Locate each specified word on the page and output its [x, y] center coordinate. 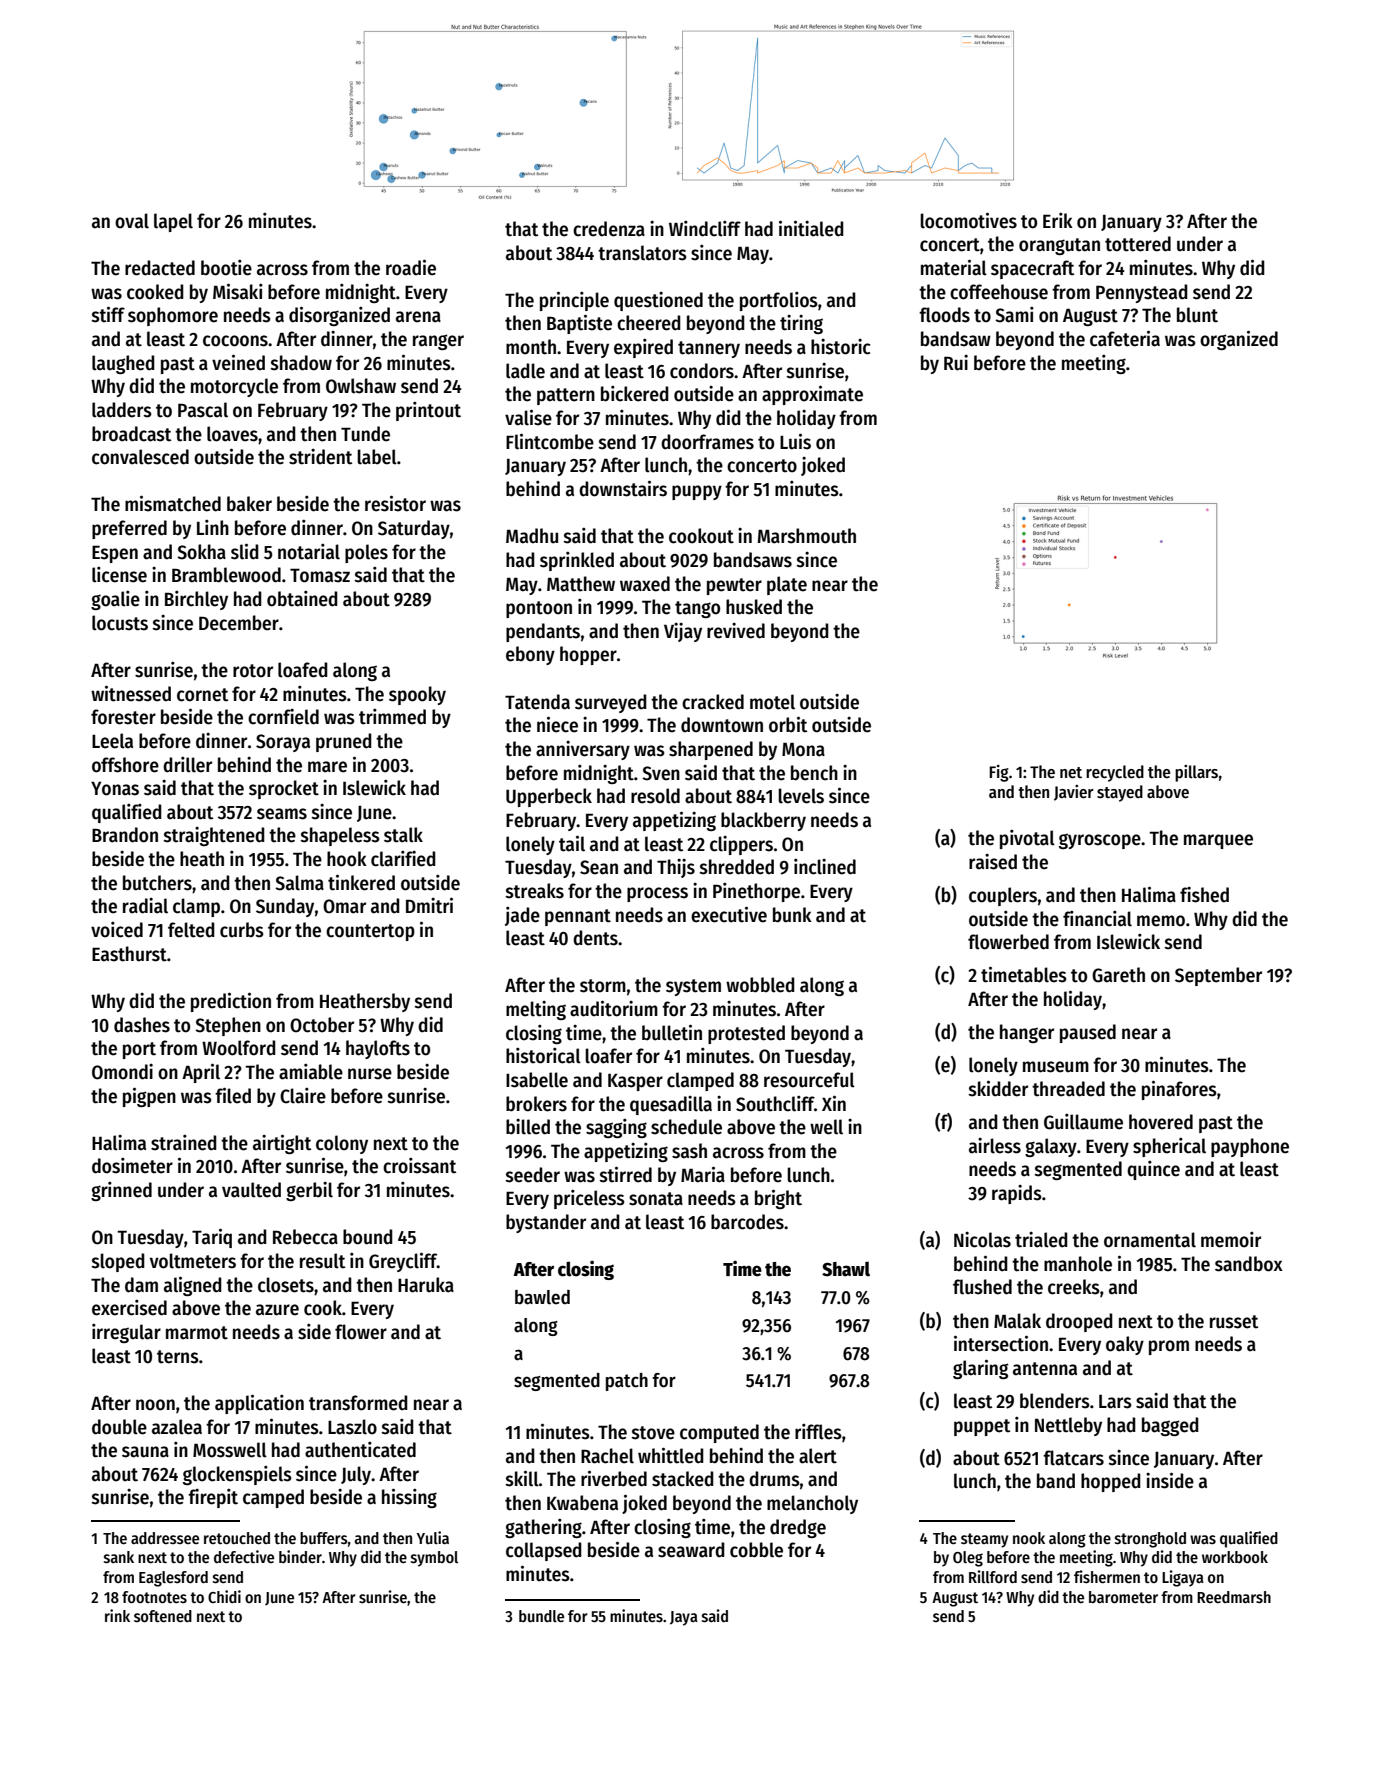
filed [233, 1095]
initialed [811, 228]
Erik [1058, 220]
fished [1204, 895]
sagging [616, 1128]
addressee [165, 1538]
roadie [411, 267]
